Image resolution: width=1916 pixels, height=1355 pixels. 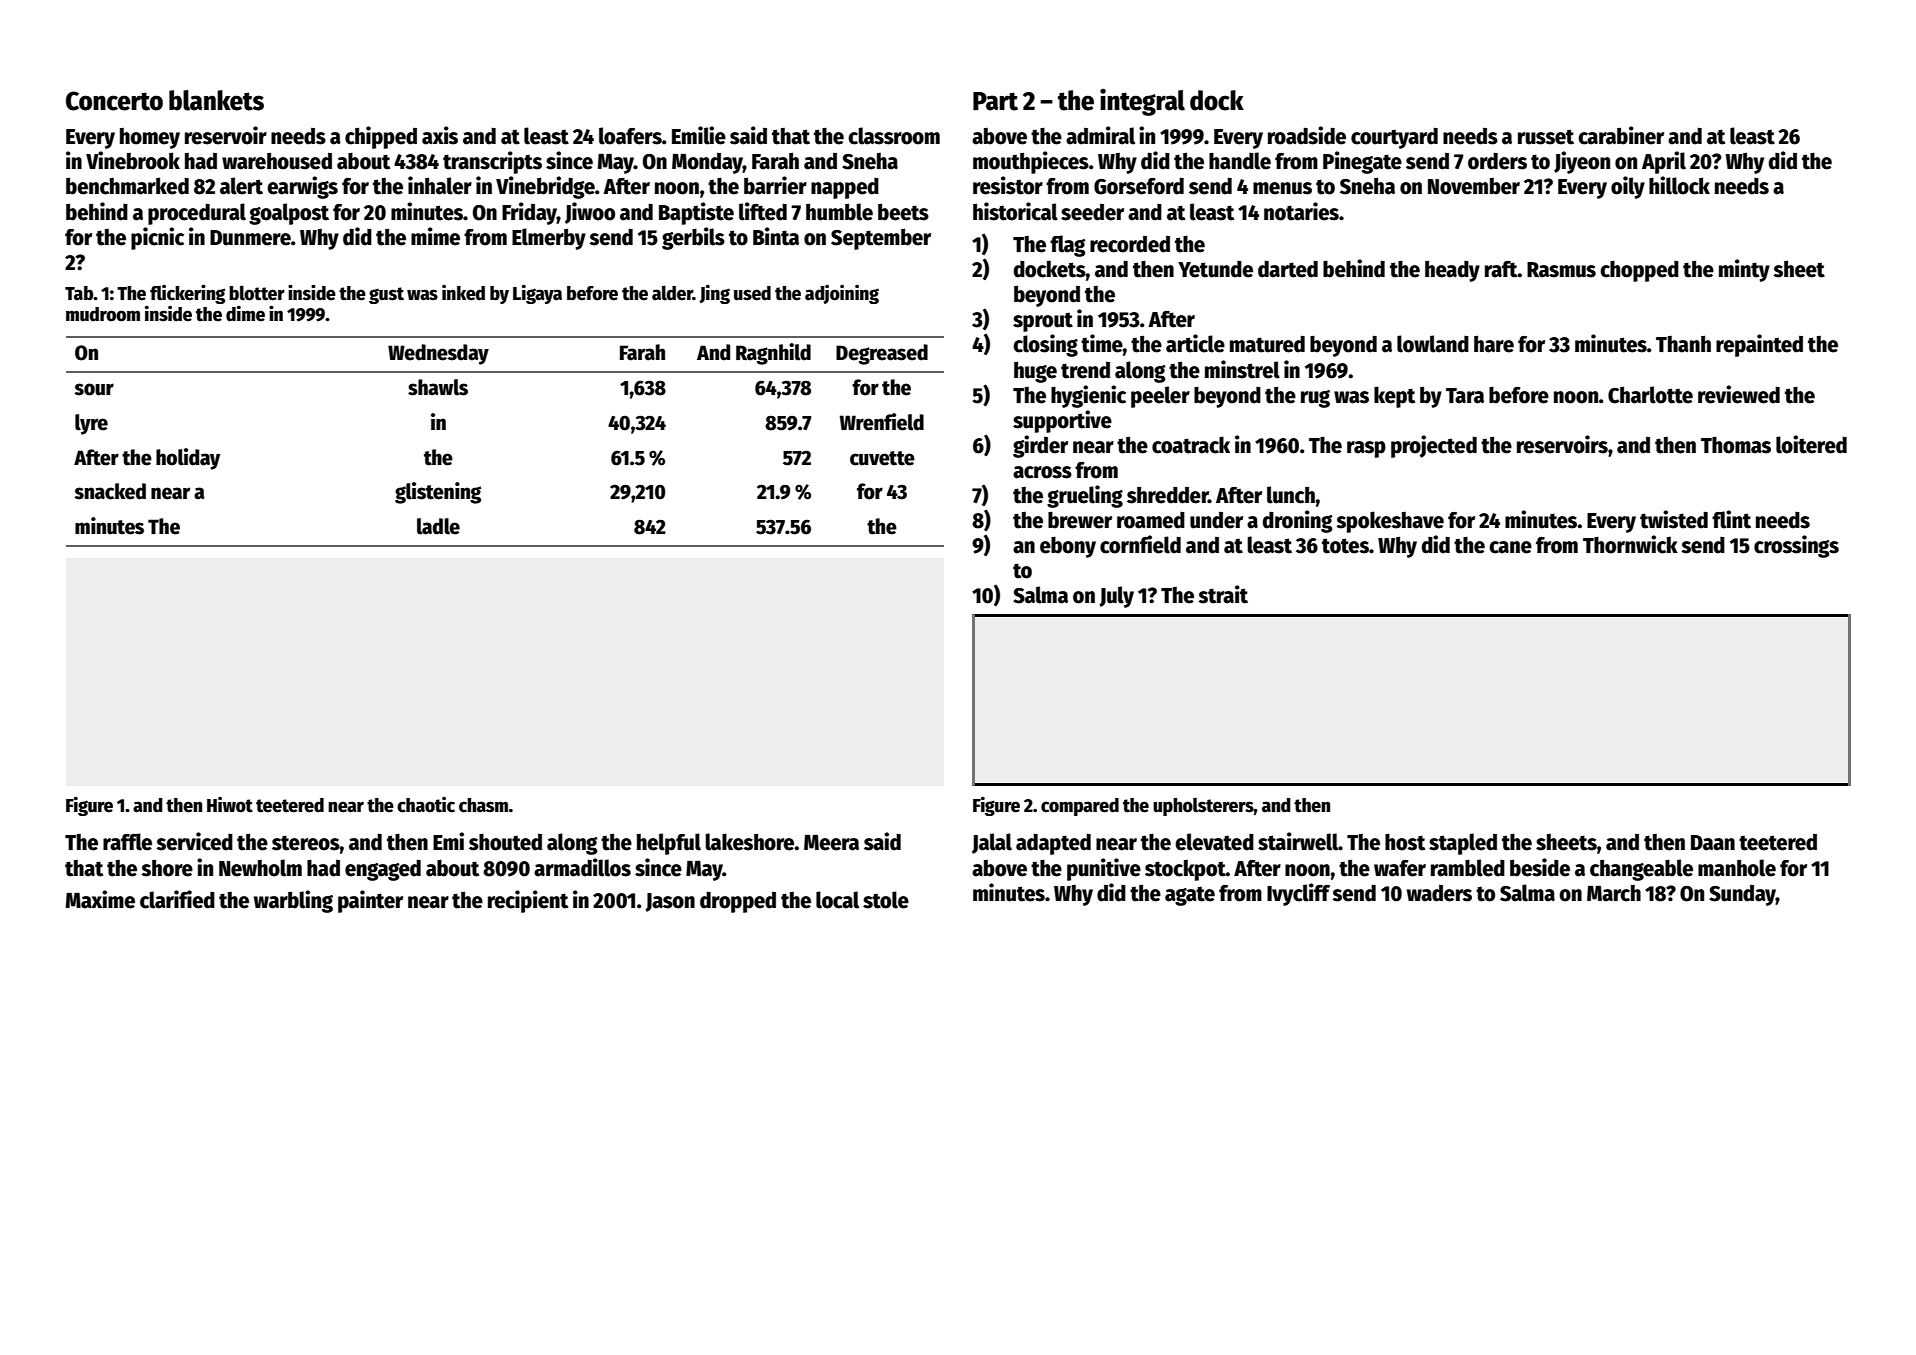 What do you see at coordinates (1497, 161) in the image?
I see `orders` at bounding box center [1497, 161].
